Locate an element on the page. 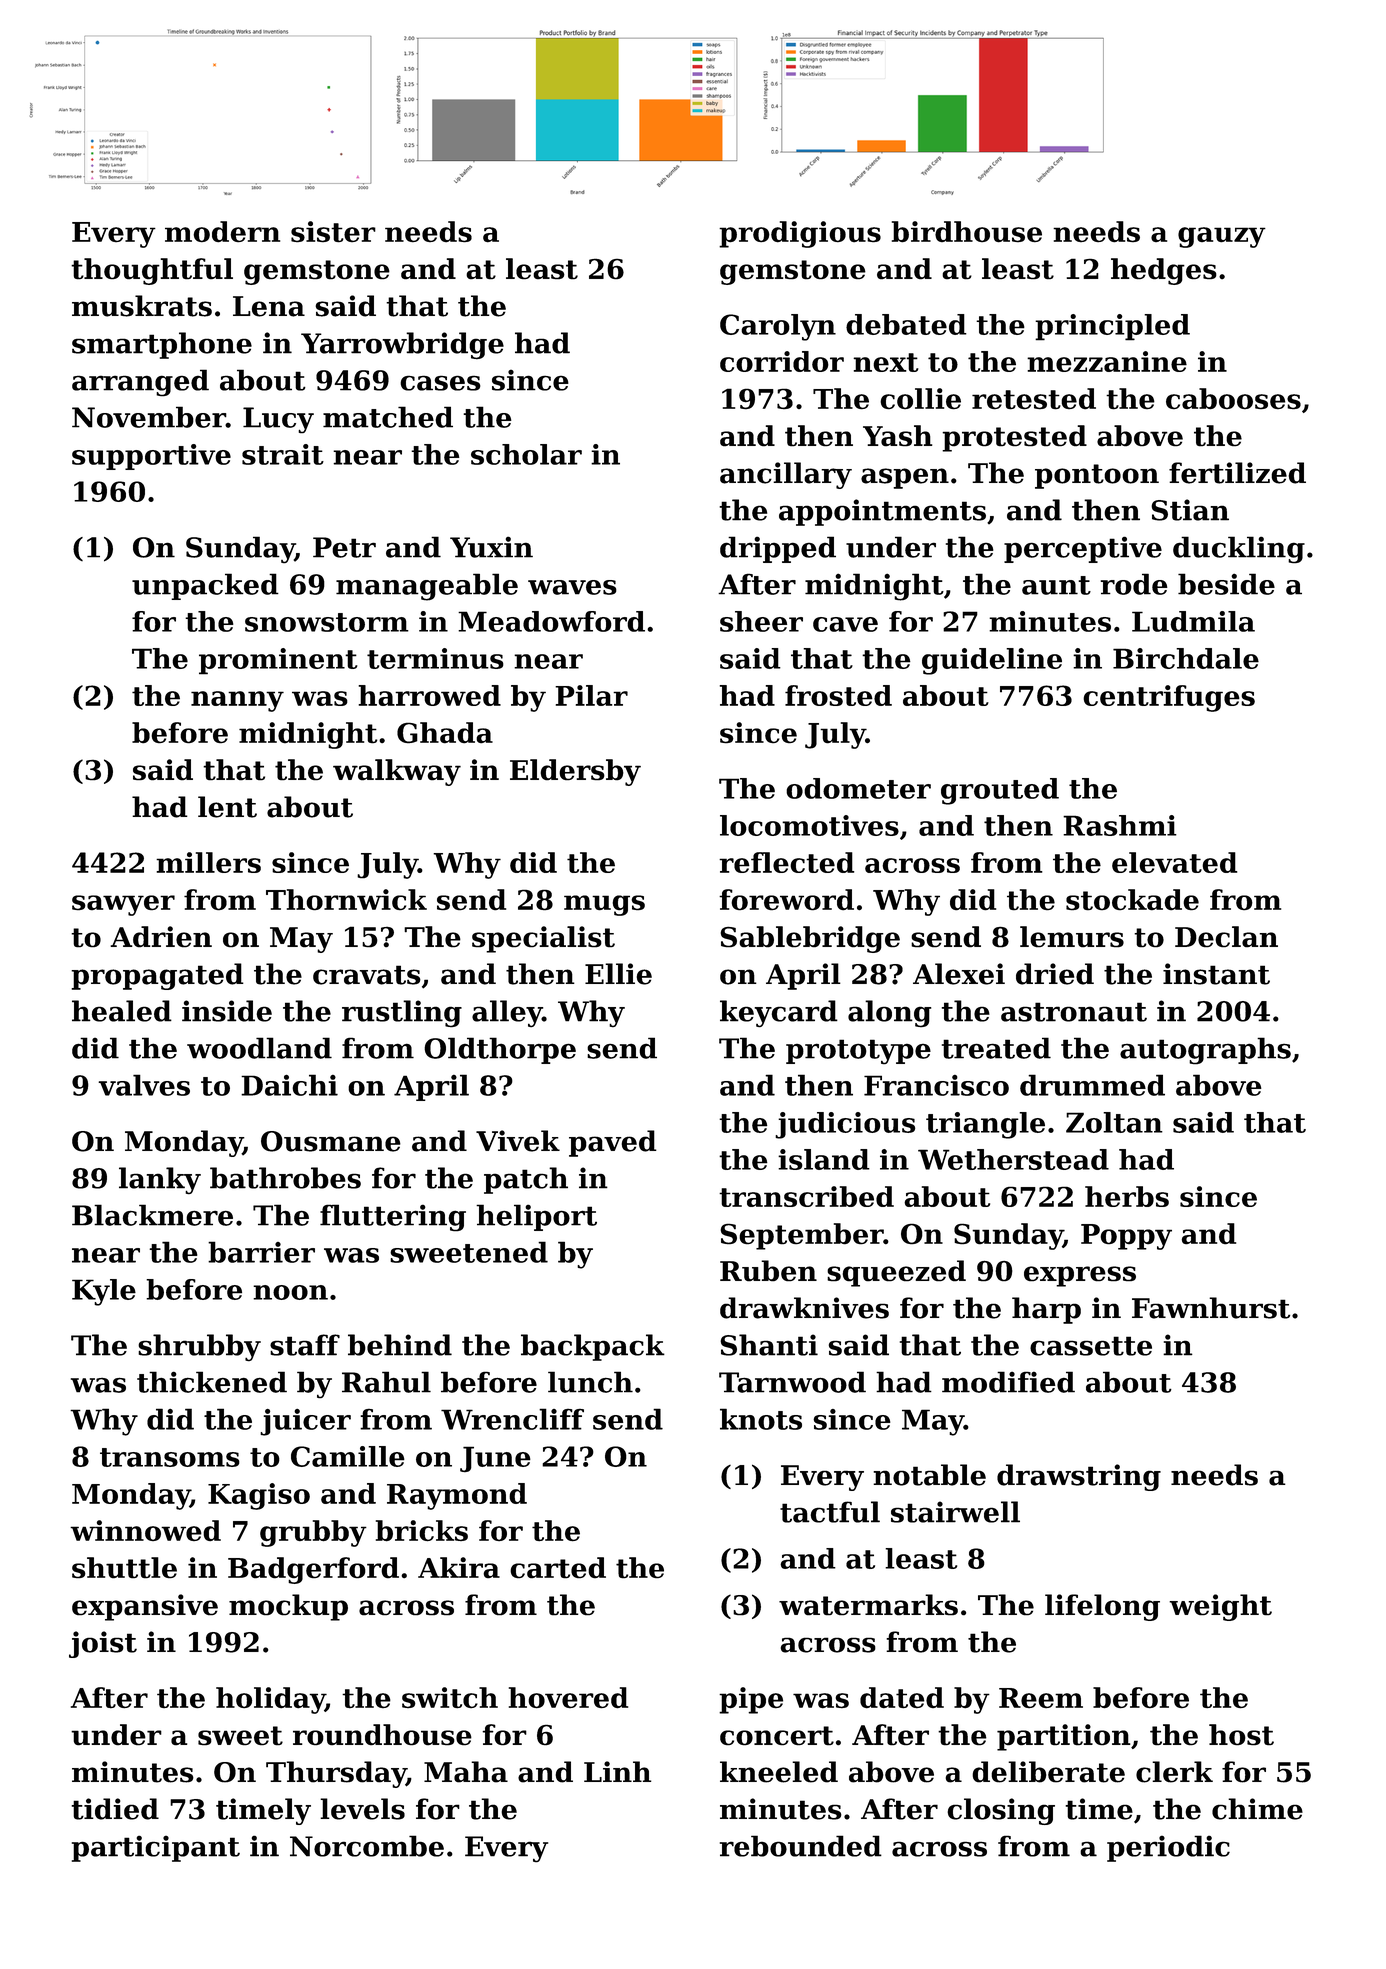  debated is located at coordinates (906, 324).
